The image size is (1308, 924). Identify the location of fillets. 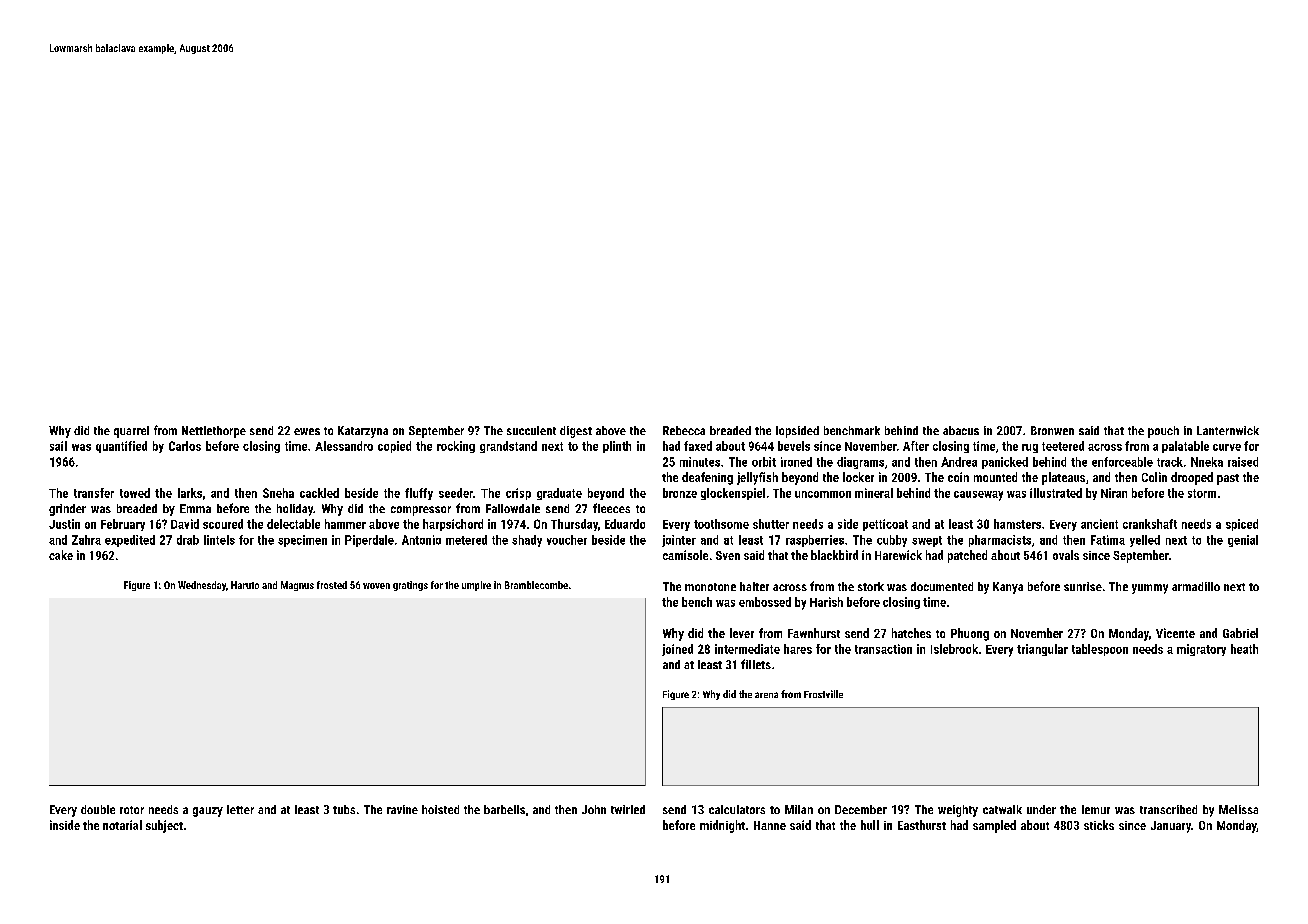
(756, 664).
